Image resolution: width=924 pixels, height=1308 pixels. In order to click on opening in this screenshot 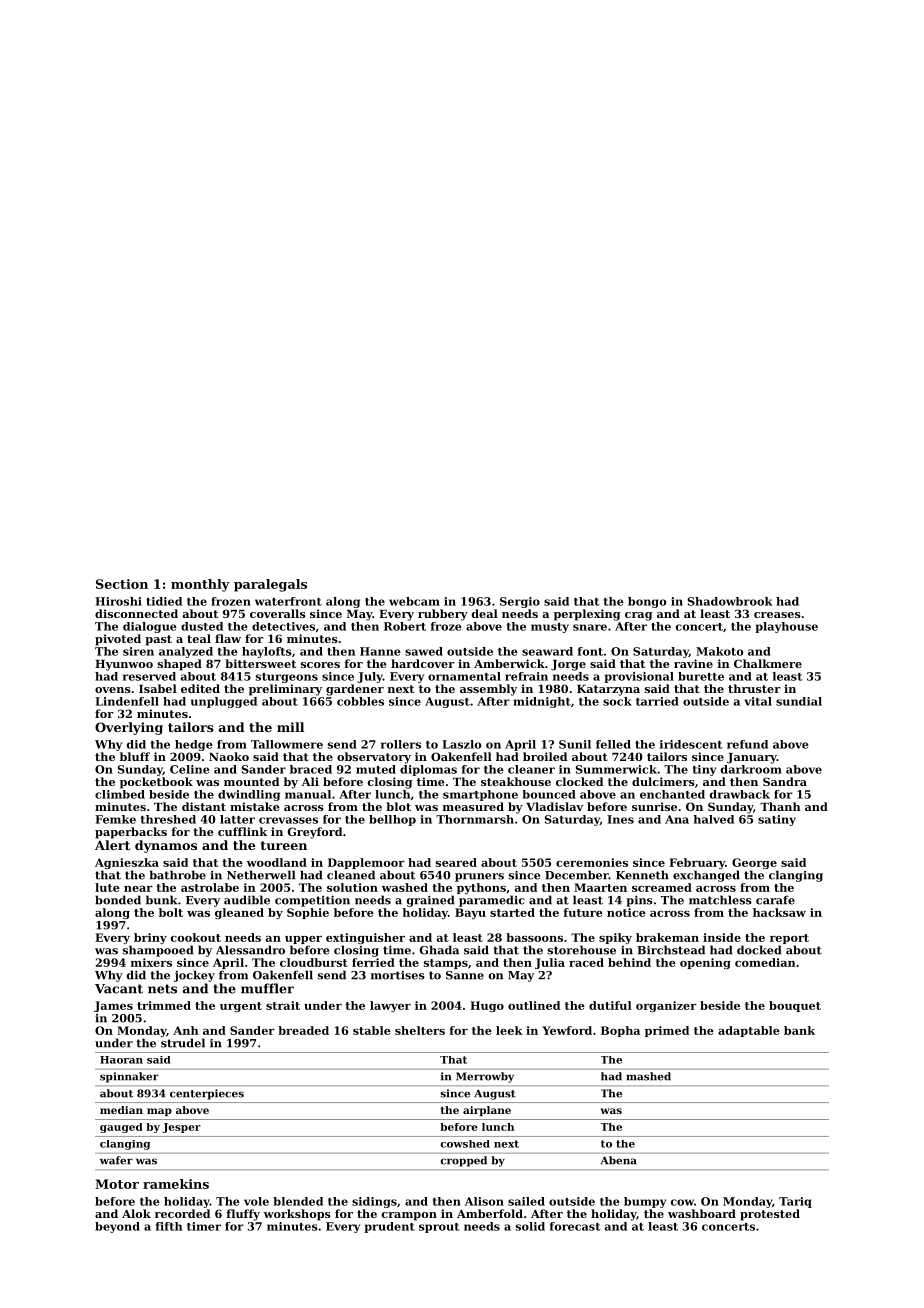, I will do `click(705, 963)`.
